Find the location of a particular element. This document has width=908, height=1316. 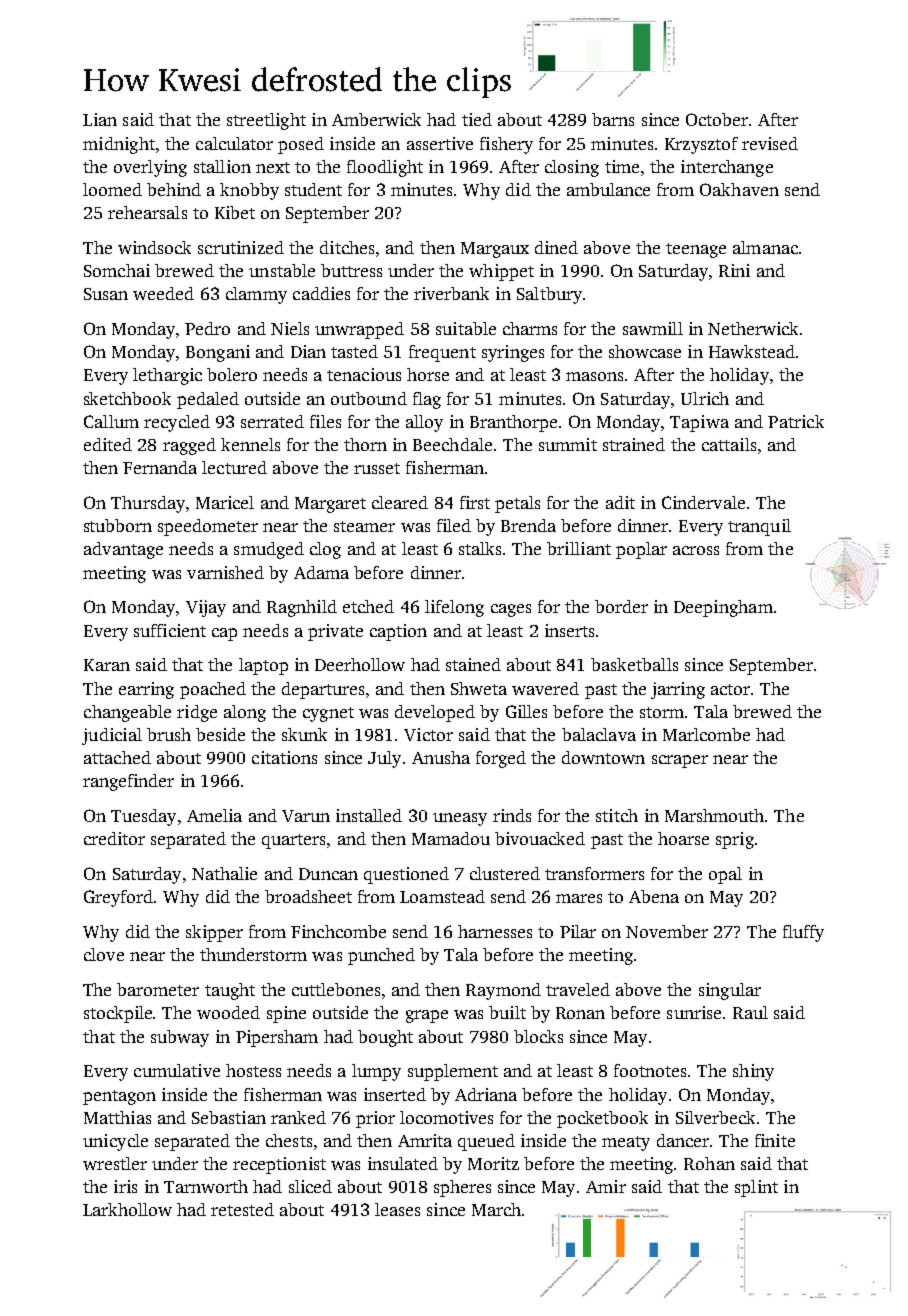

forged is located at coordinates (501, 759).
